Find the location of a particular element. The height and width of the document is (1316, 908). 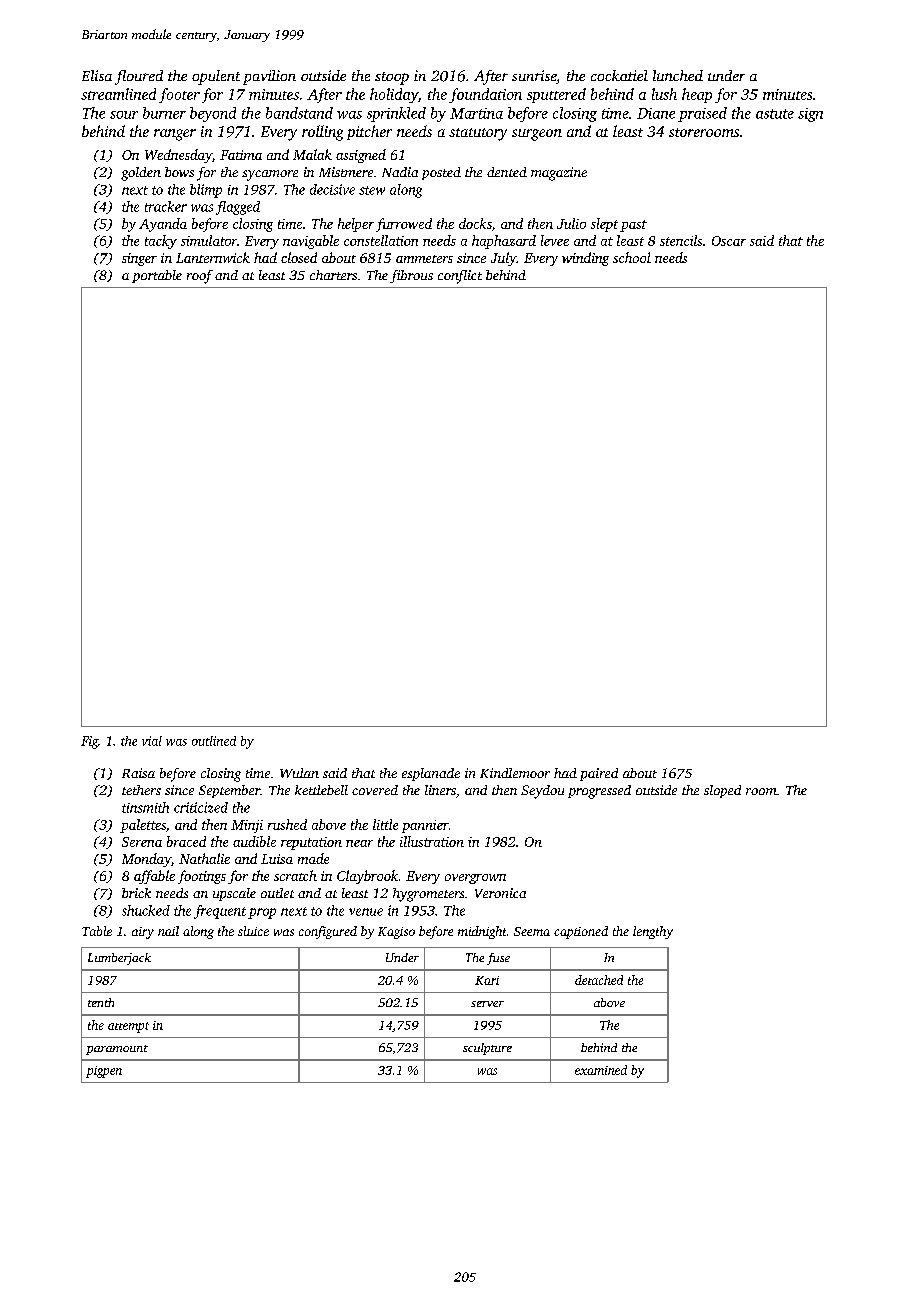

esplanade is located at coordinates (431, 774).
